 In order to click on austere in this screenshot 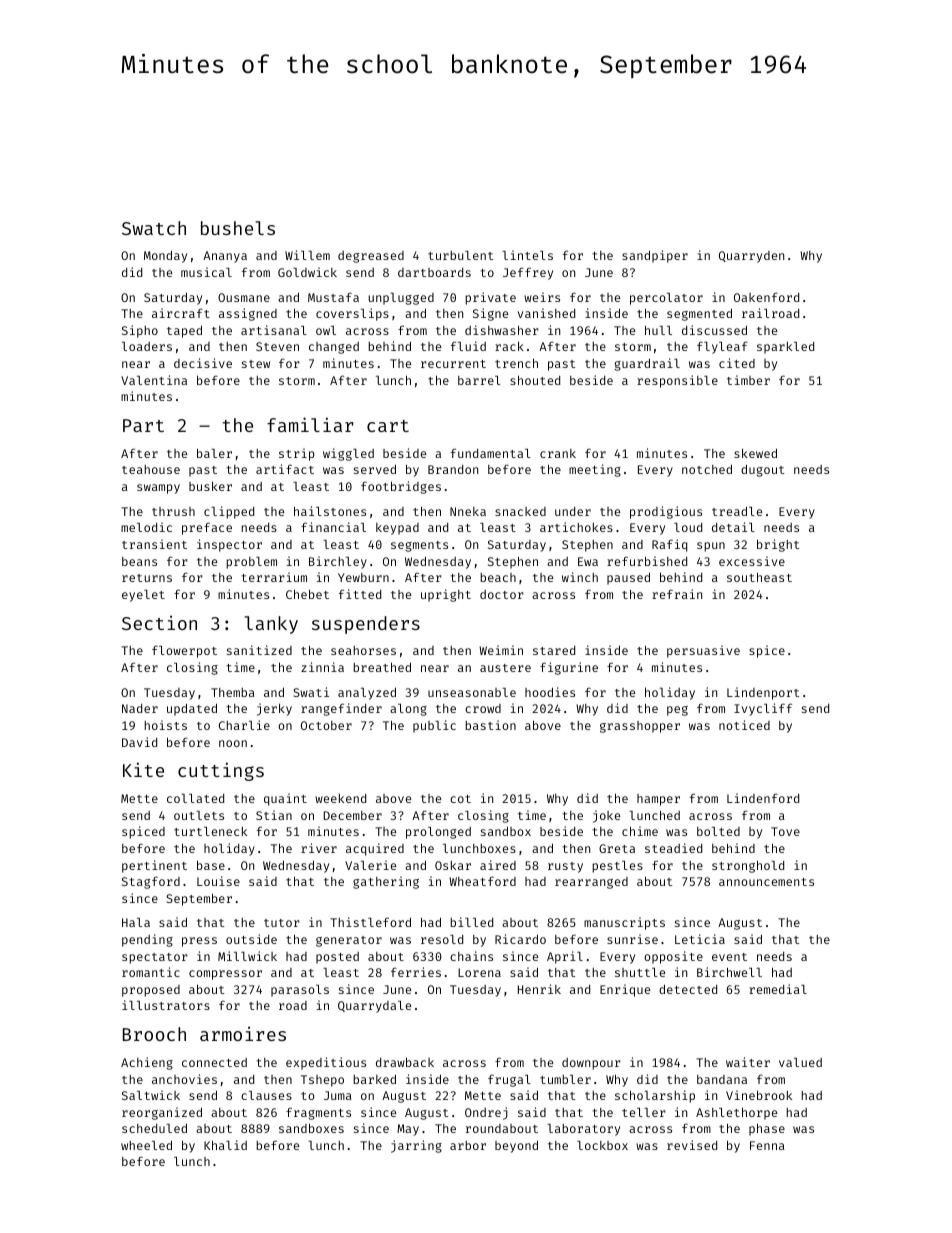, I will do `click(505, 668)`.
